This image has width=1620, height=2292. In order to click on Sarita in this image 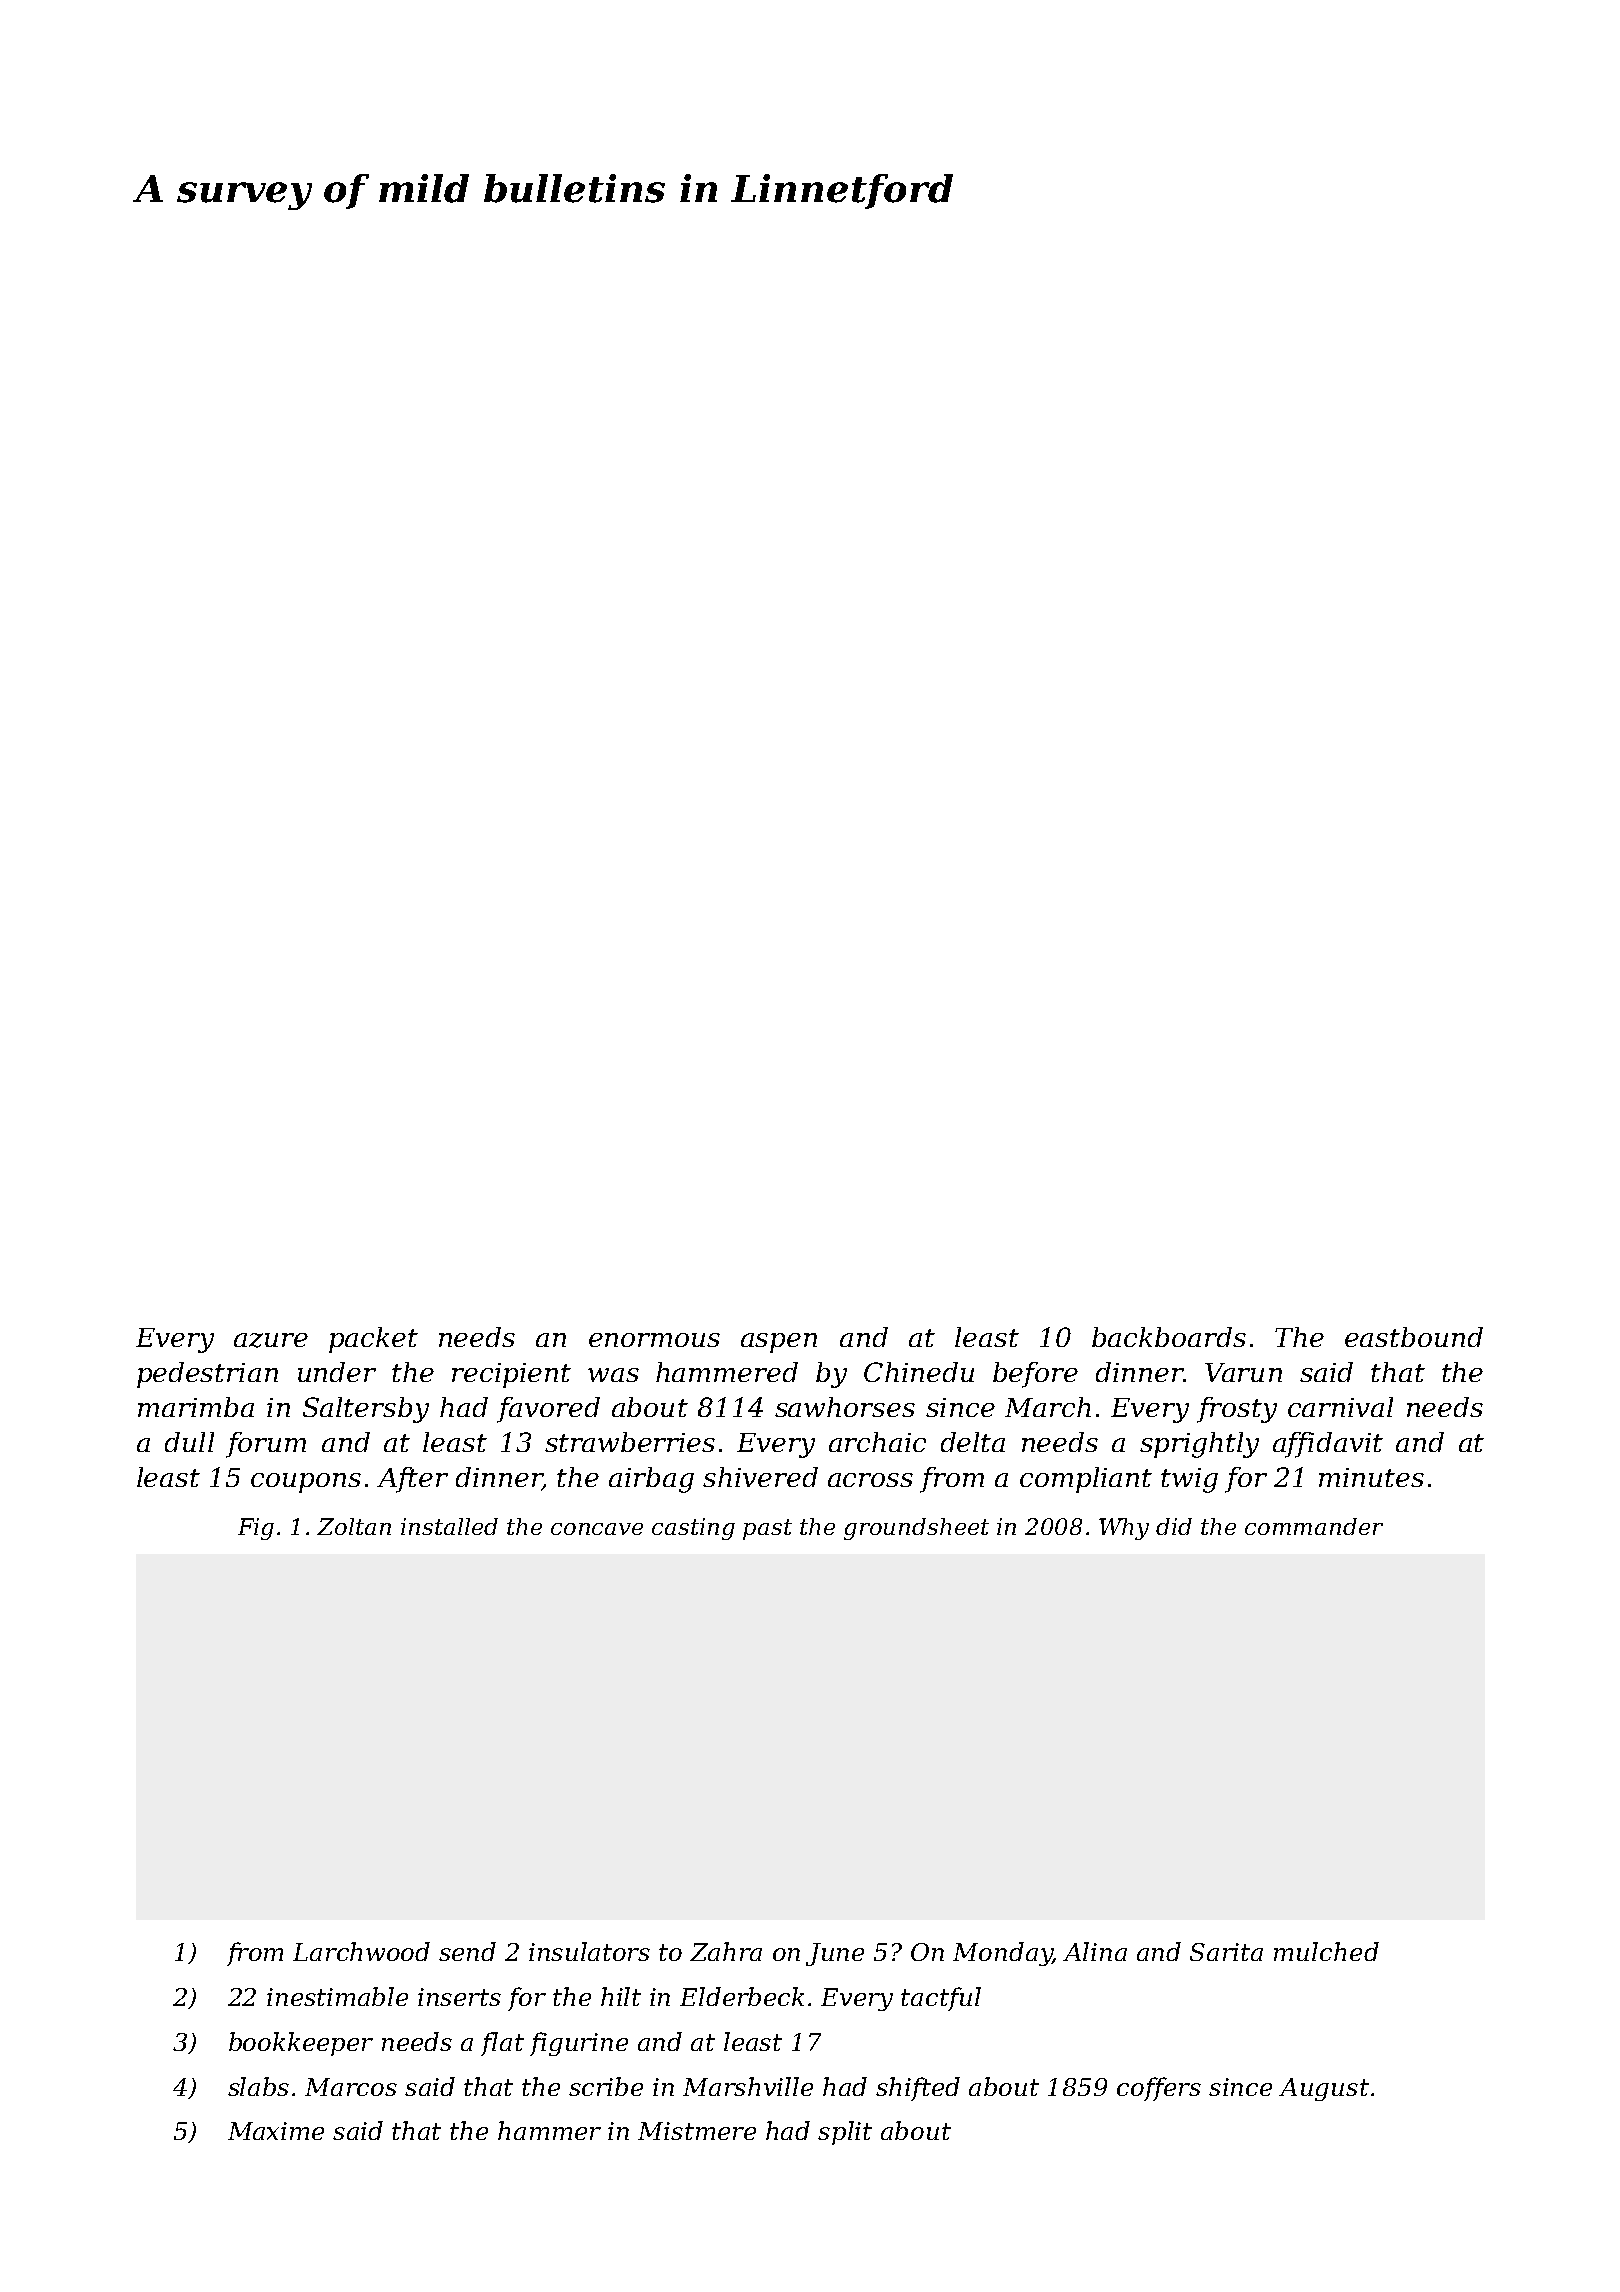, I will do `click(1226, 1952)`.
